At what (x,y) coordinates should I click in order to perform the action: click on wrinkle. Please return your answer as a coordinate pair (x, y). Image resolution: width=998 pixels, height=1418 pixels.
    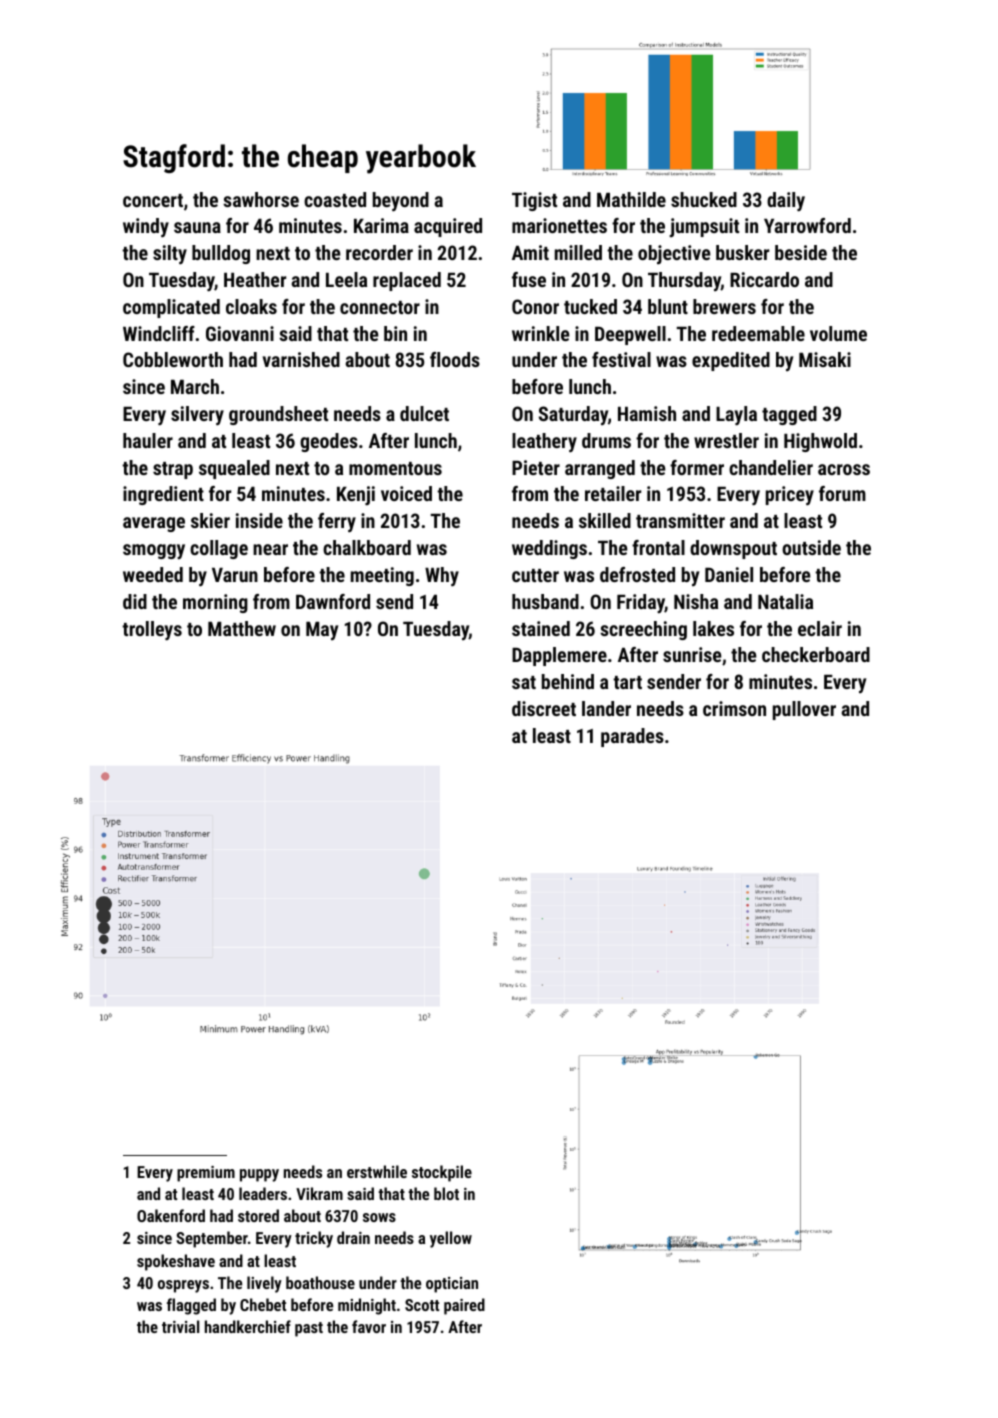
    Looking at the image, I should click on (541, 333).
